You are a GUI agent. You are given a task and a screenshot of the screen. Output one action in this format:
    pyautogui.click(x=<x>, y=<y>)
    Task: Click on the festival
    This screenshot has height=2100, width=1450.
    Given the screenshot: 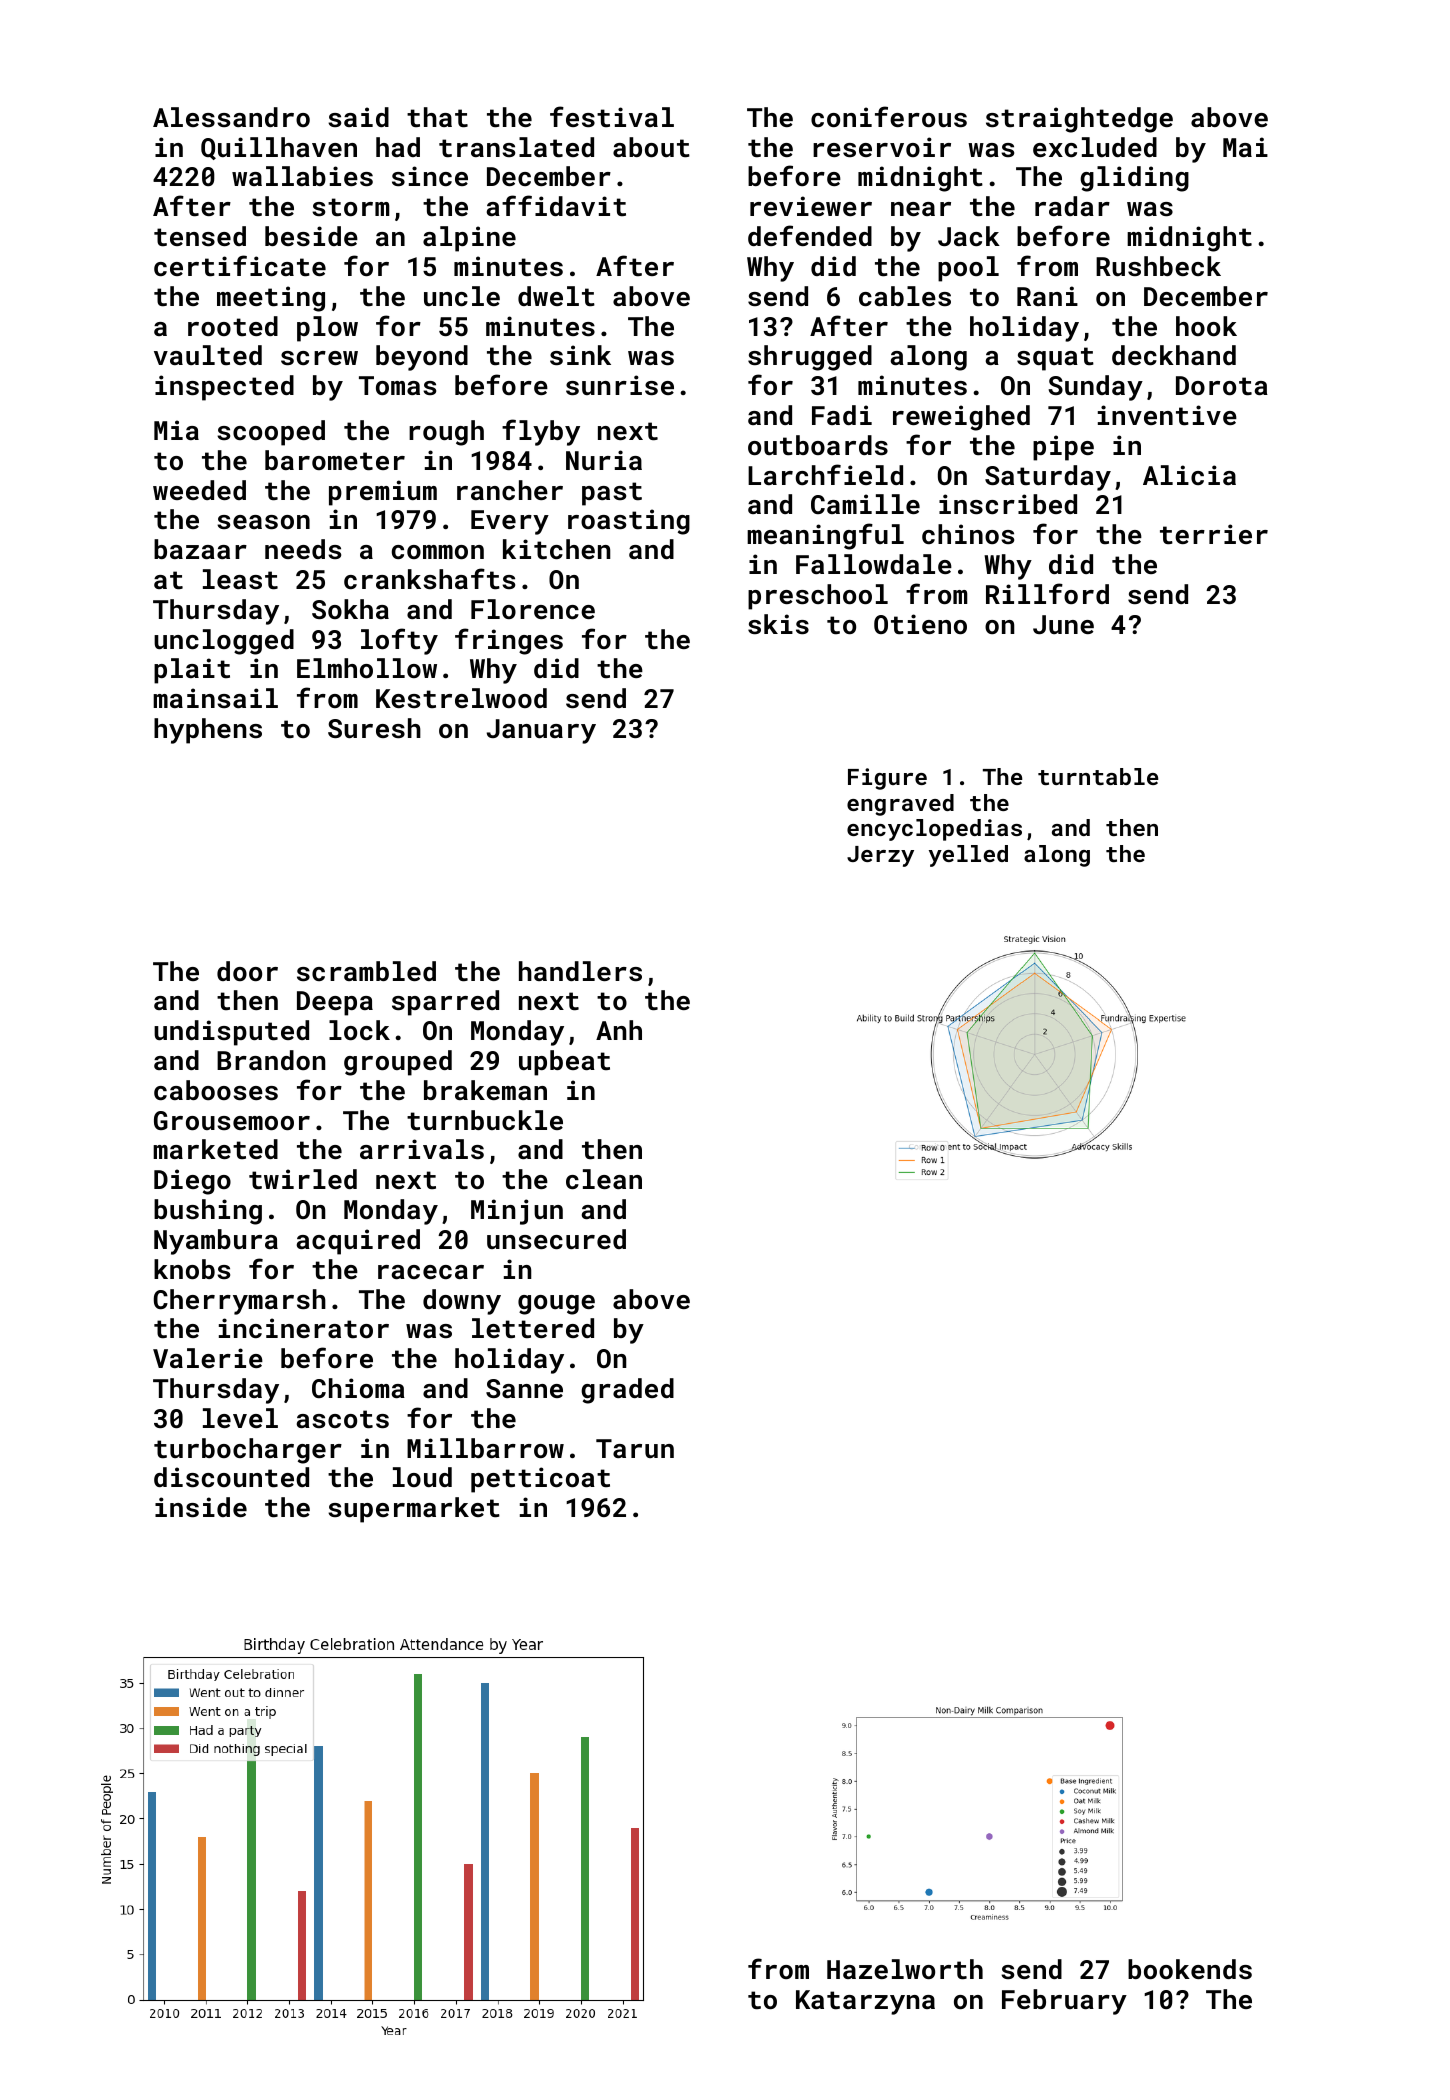 What is the action you would take?
    pyautogui.click(x=612, y=116)
